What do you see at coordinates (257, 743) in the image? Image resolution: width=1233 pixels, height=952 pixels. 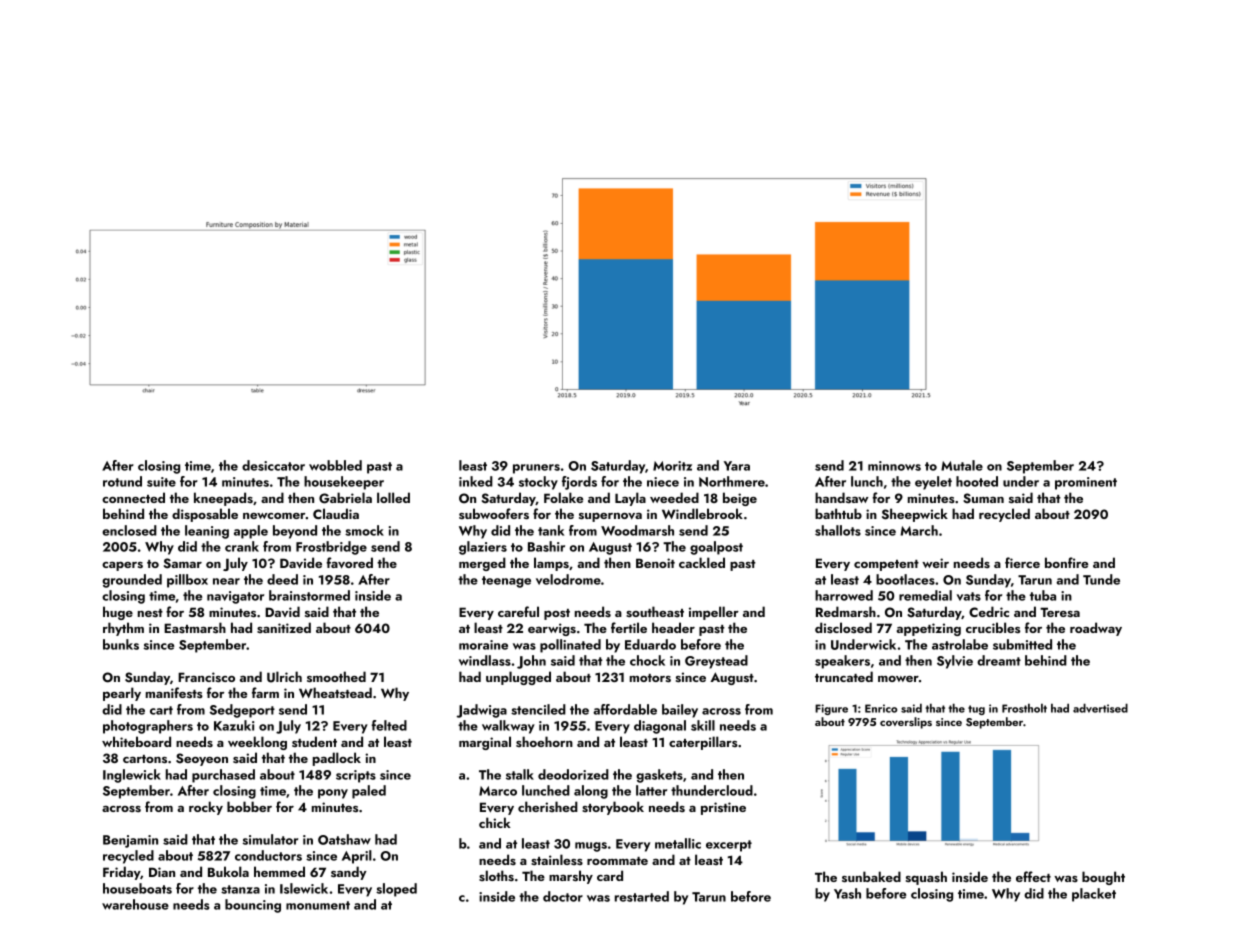 I see `weeklong` at bounding box center [257, 743].
